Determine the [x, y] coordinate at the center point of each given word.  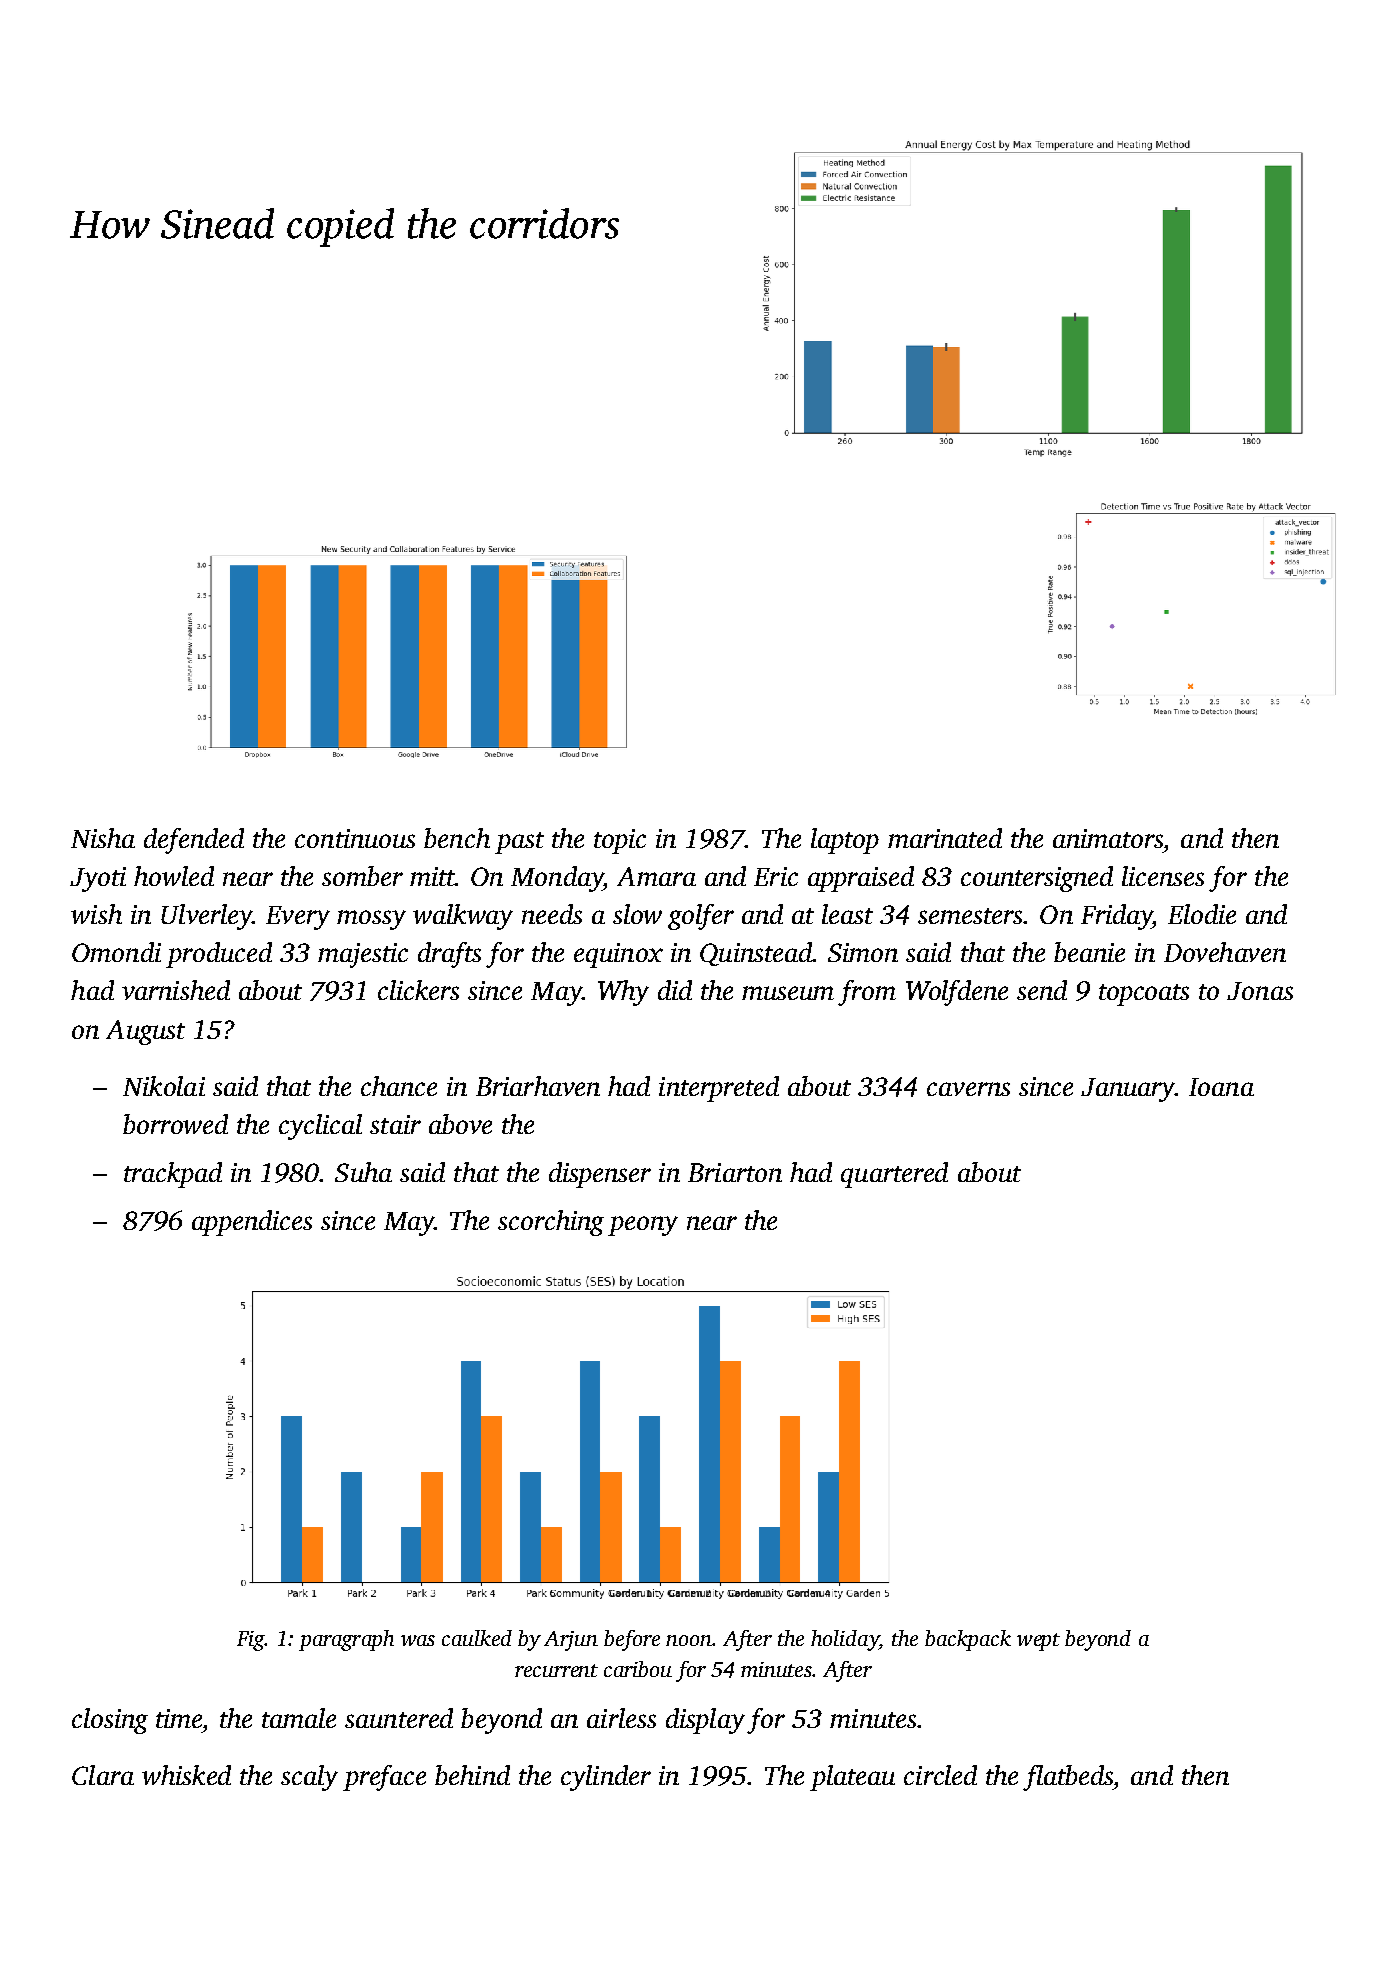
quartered [894, 1175]
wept [1038, 1642]
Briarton [735, 1172]
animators [1108, 838]
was [418, 1640]
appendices [252, 1223]
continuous [355, 838]
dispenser [600, 1175]
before [632, 1640]
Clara [103, 1775]
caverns [968, 1089]
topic [620, 841]
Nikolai [164, 1086]
